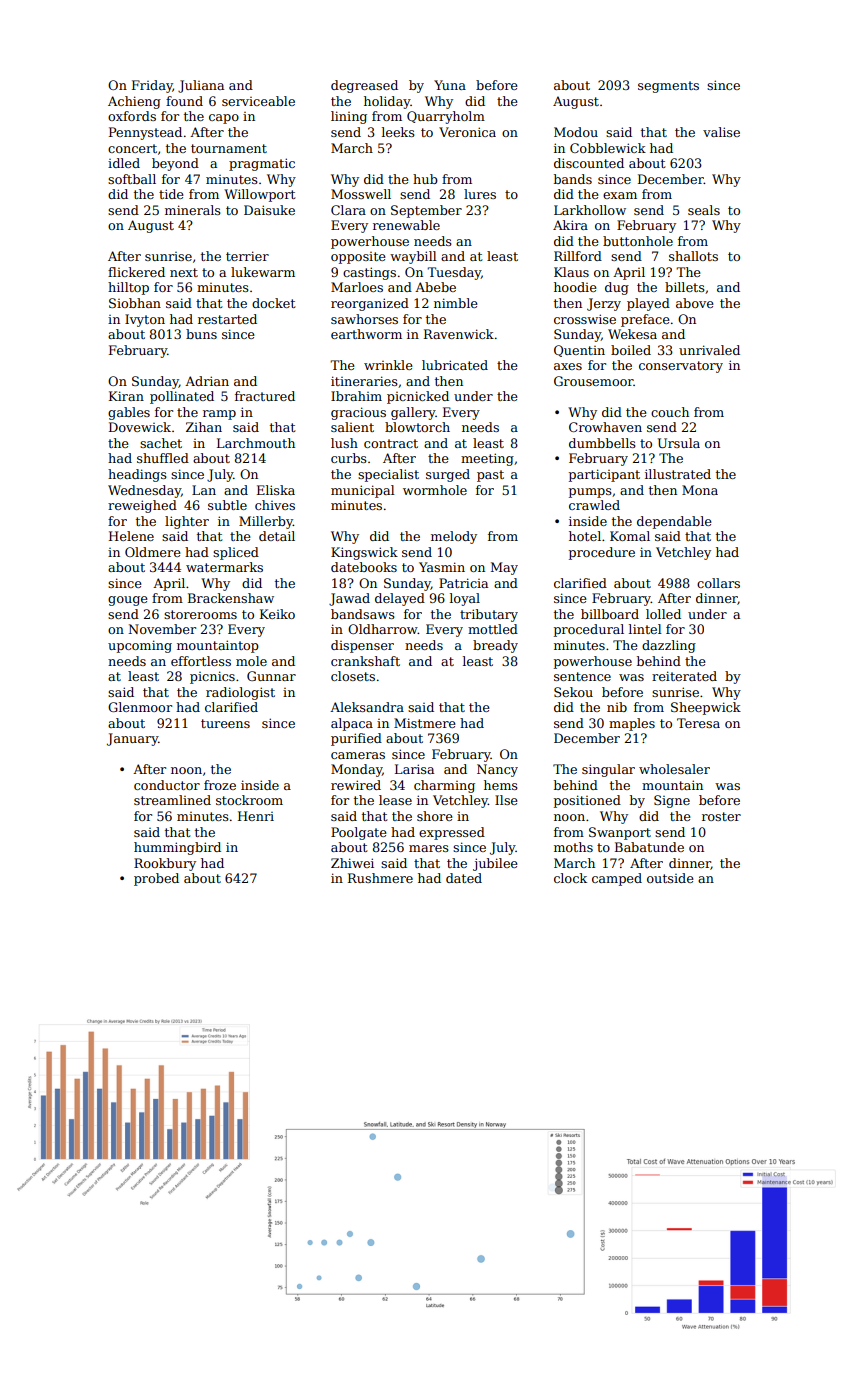  Describe the element at coordinates (172, 800) in the document. I see `streamlined` at that location.
